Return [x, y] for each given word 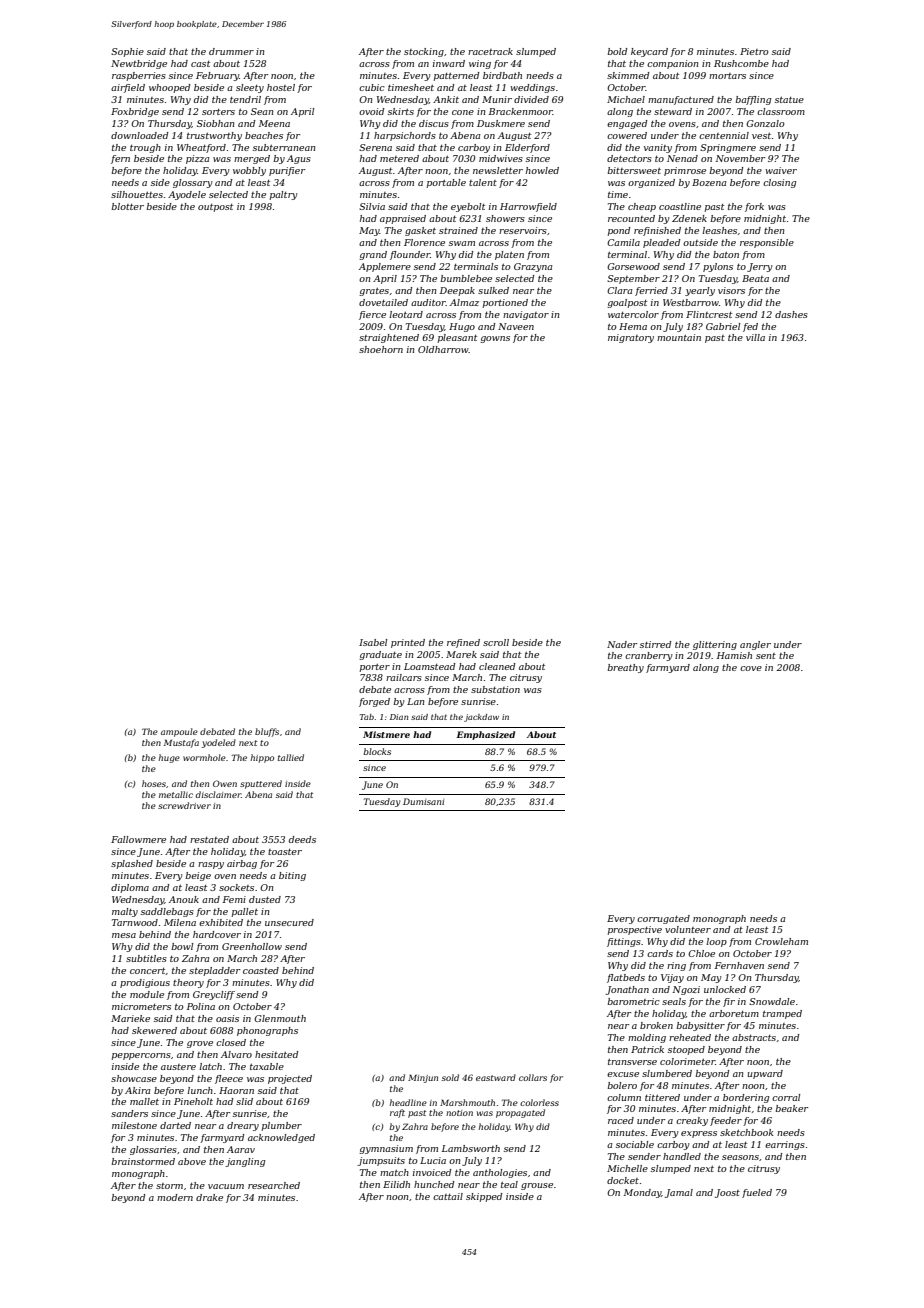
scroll [496, 642]
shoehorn [381, 349]
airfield [128, 88]
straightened [389, 338]
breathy [625, 668]
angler [755, 645]
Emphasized [485, 735]
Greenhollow [252, 946]
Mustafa [181, 743]
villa [755, 337]
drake [209, 1197]
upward [765, 1074]
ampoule [179, 732]
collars [533, 1077]
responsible [767, 243]
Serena [375, 147]
